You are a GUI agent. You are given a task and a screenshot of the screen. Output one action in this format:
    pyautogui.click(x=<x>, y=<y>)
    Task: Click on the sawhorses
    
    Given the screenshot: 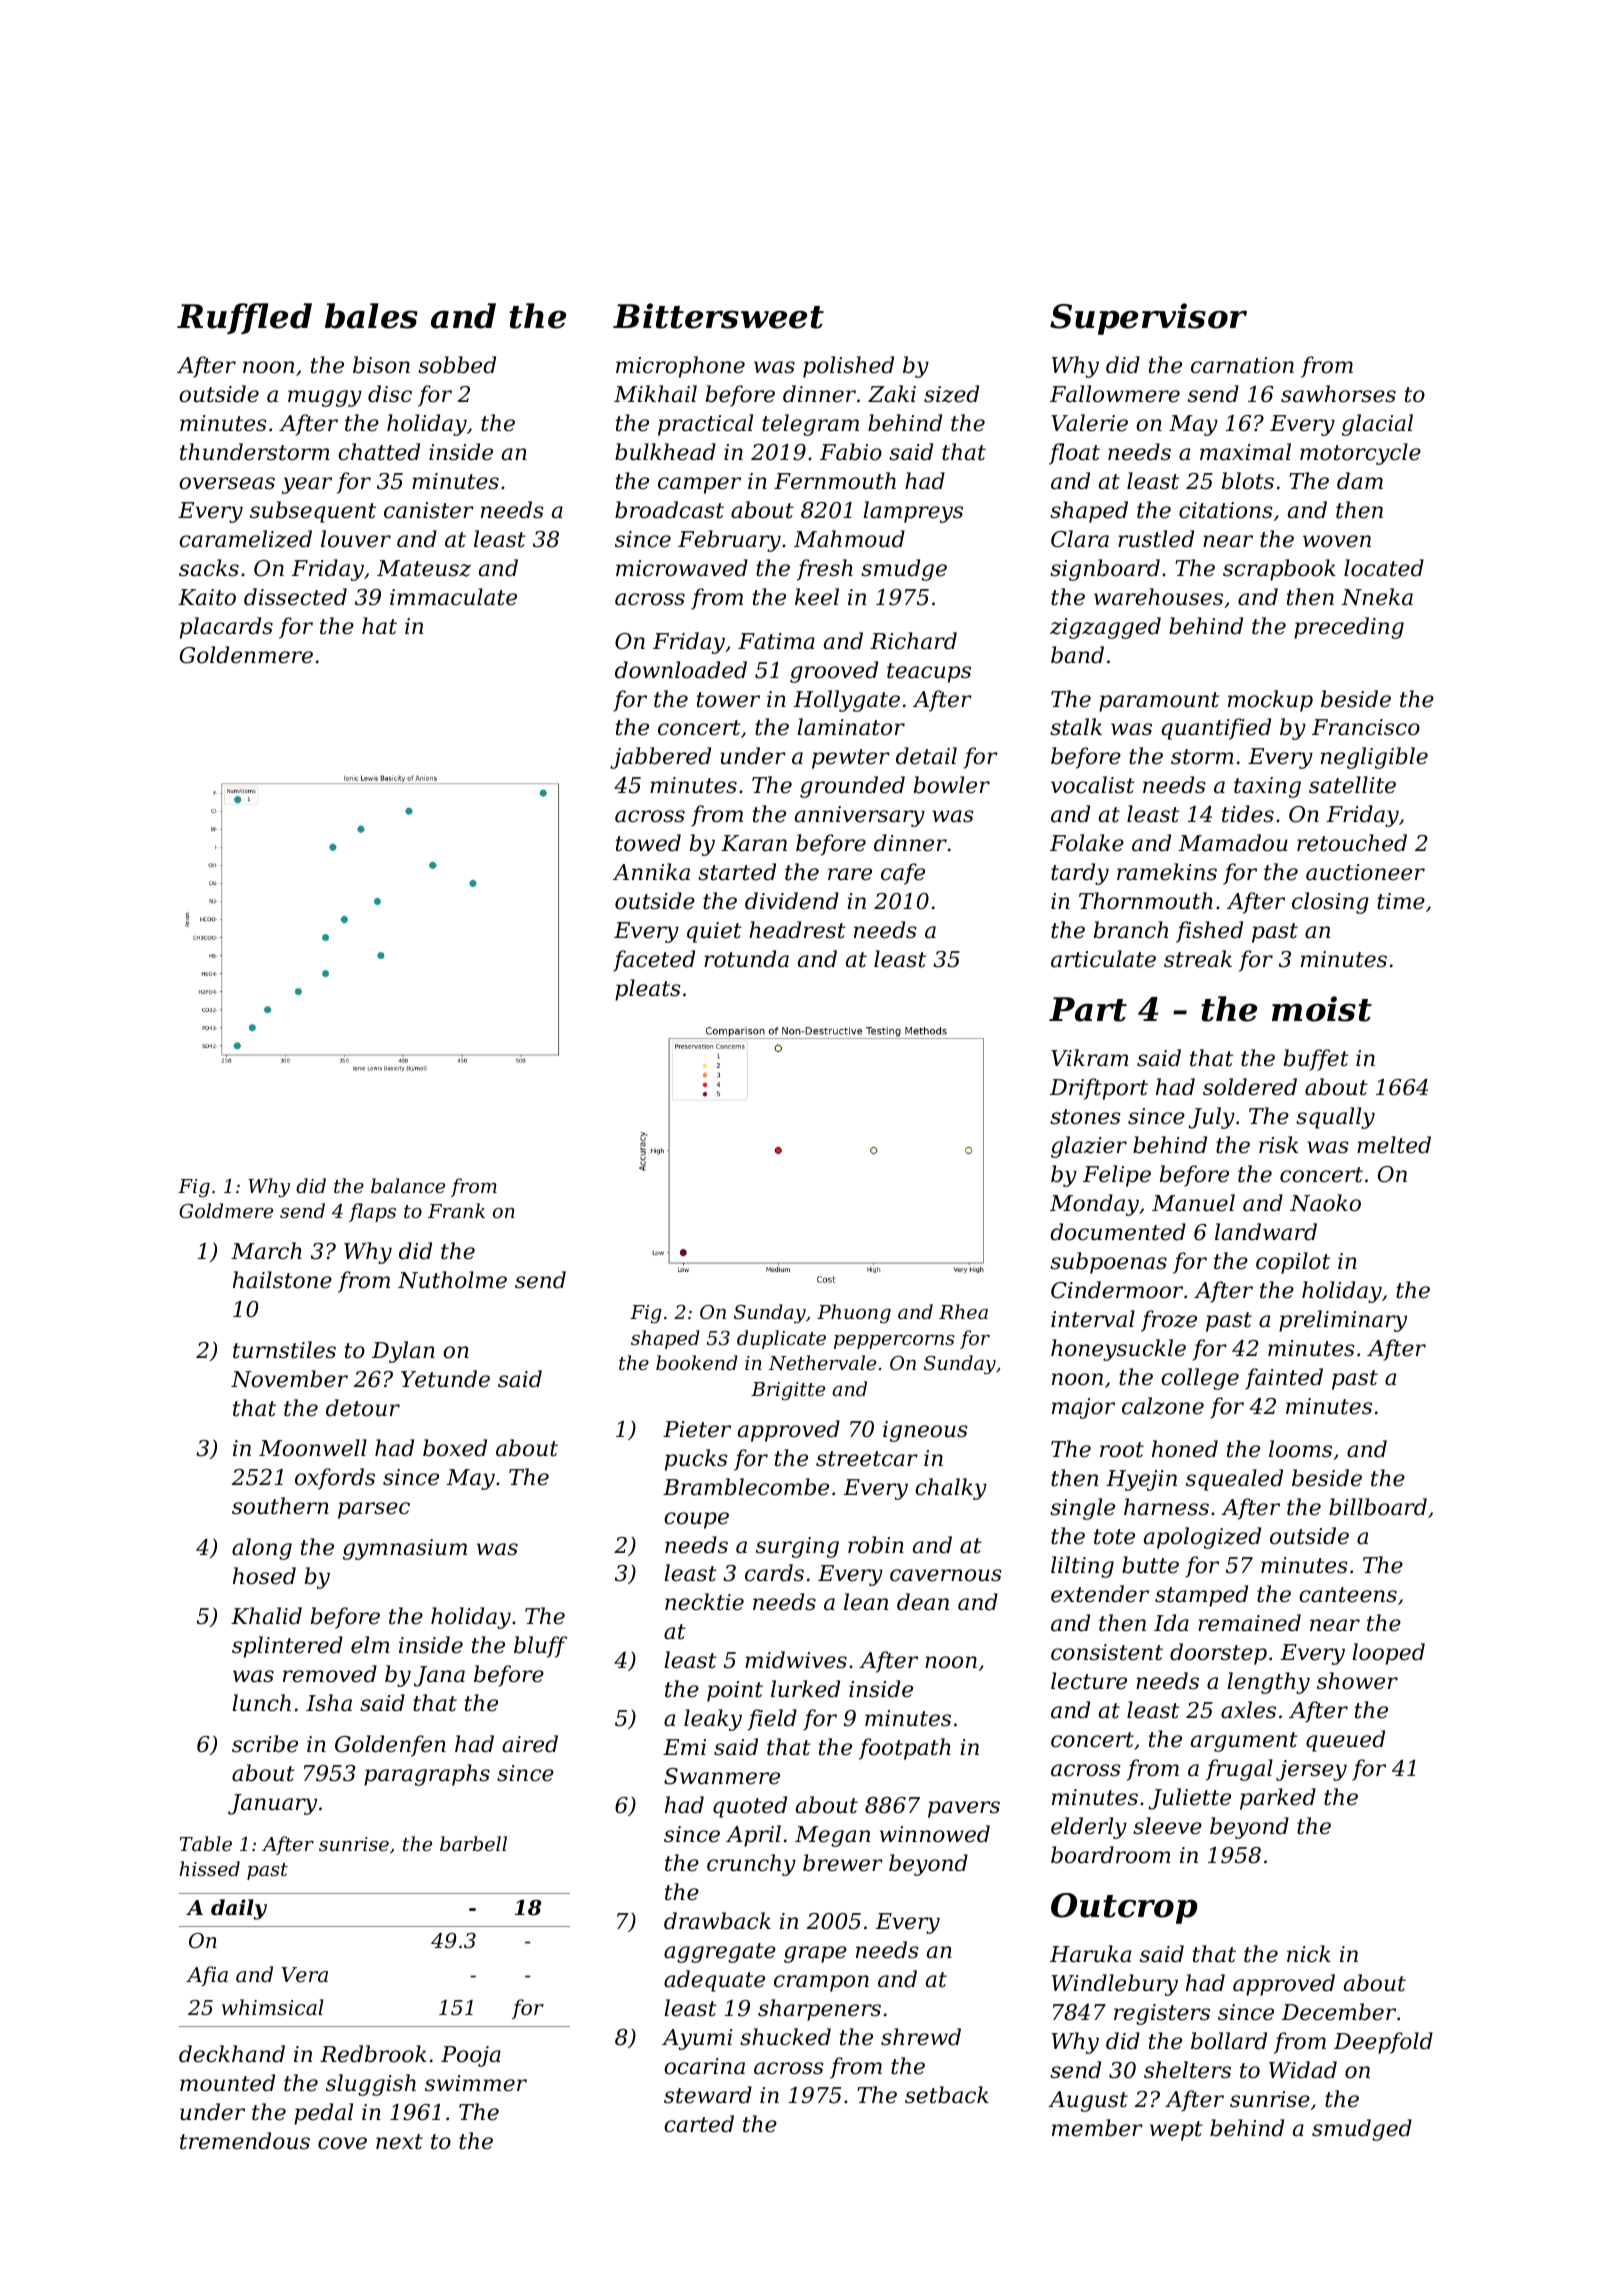 What is the action you would take?
    pyautogui.click(x=1338, y=394)
